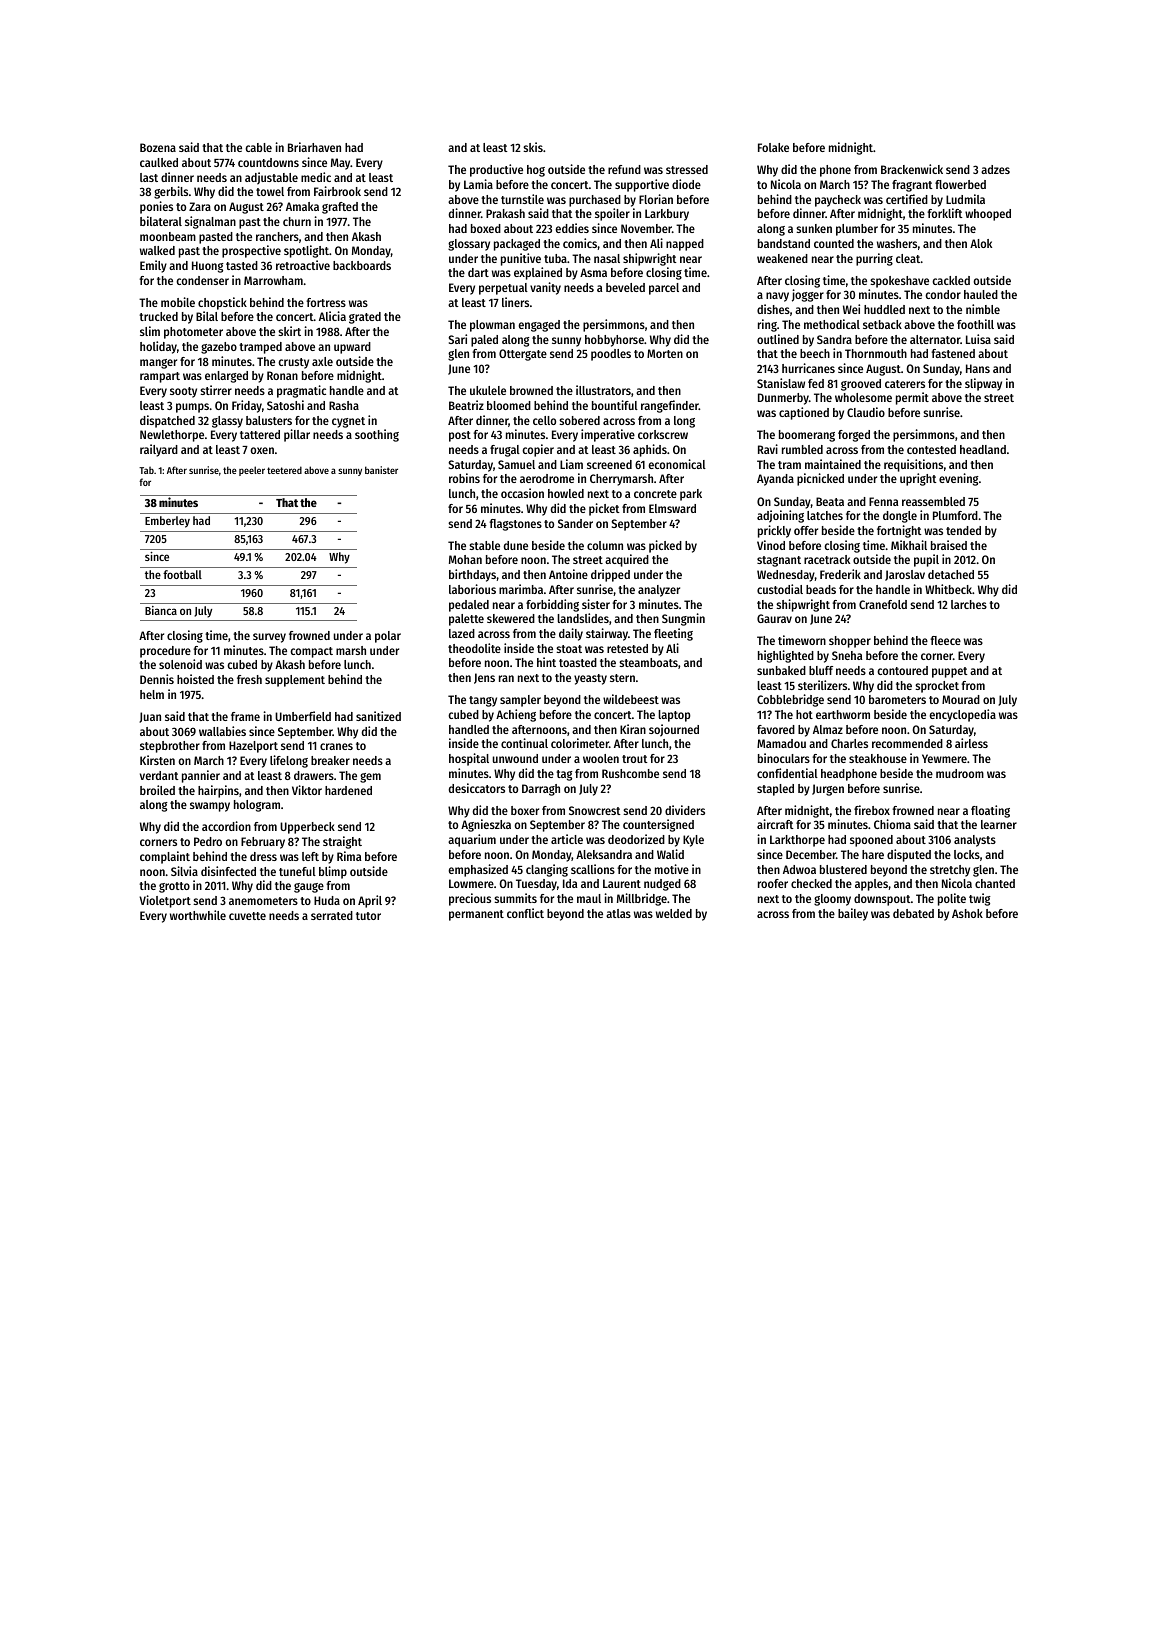  I want to click on aquarium, so click(472, 840).
